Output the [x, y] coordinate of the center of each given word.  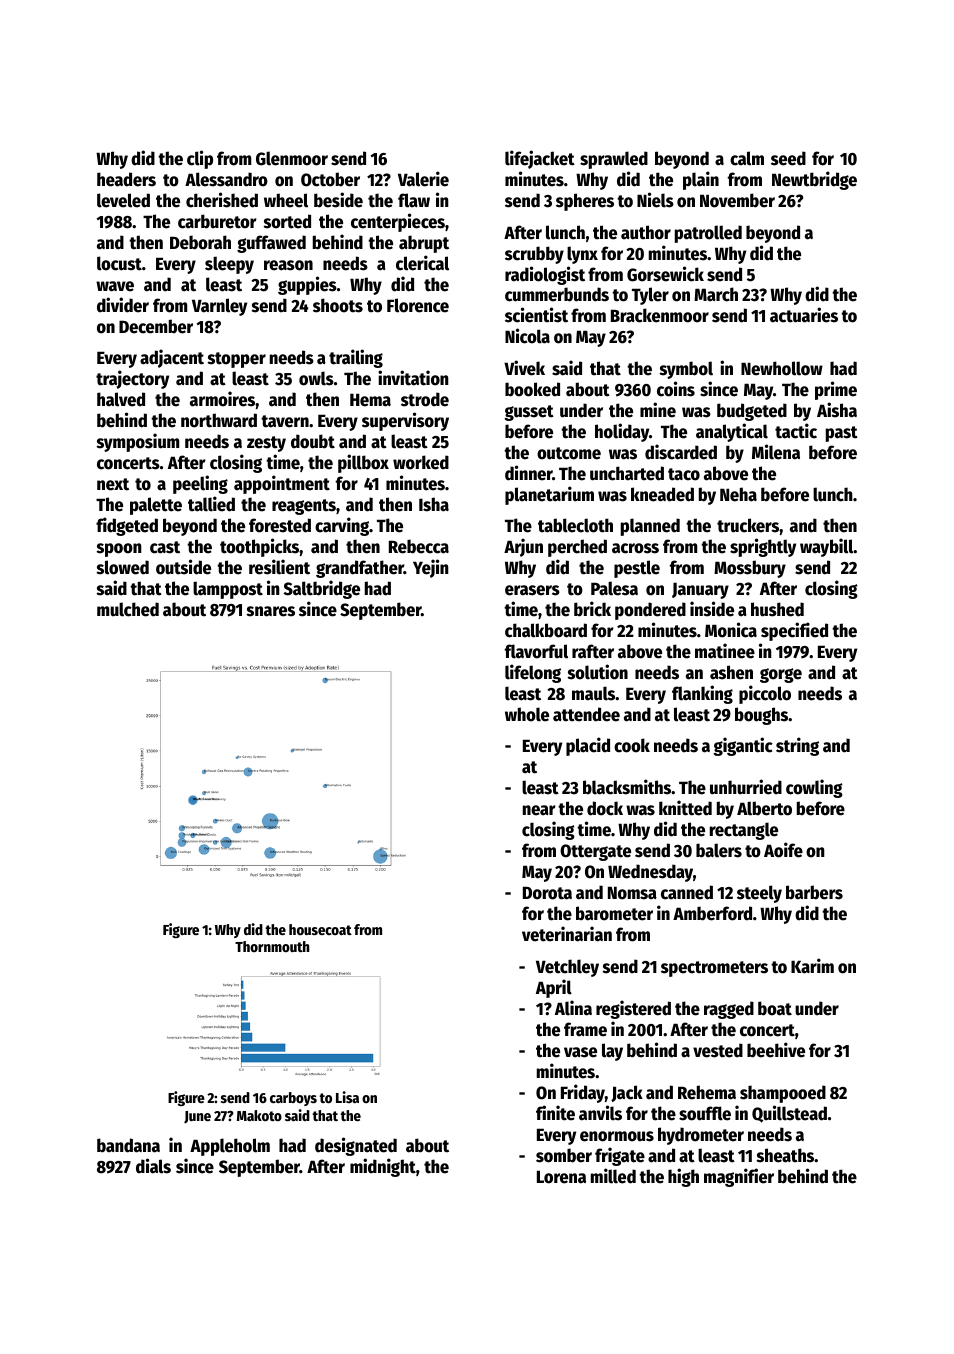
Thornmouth [272, 946]
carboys [293, 1099]
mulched [128, 609]
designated [356, 1146]
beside [338, 200]
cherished [222, 200]
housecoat [320, 929]
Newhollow [782, 368]
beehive [776, 1050]
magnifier [739, 1177]
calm [747, 158]
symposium [138, 442]
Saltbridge [322, 589]
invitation [413, 378]
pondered [650, 611]
